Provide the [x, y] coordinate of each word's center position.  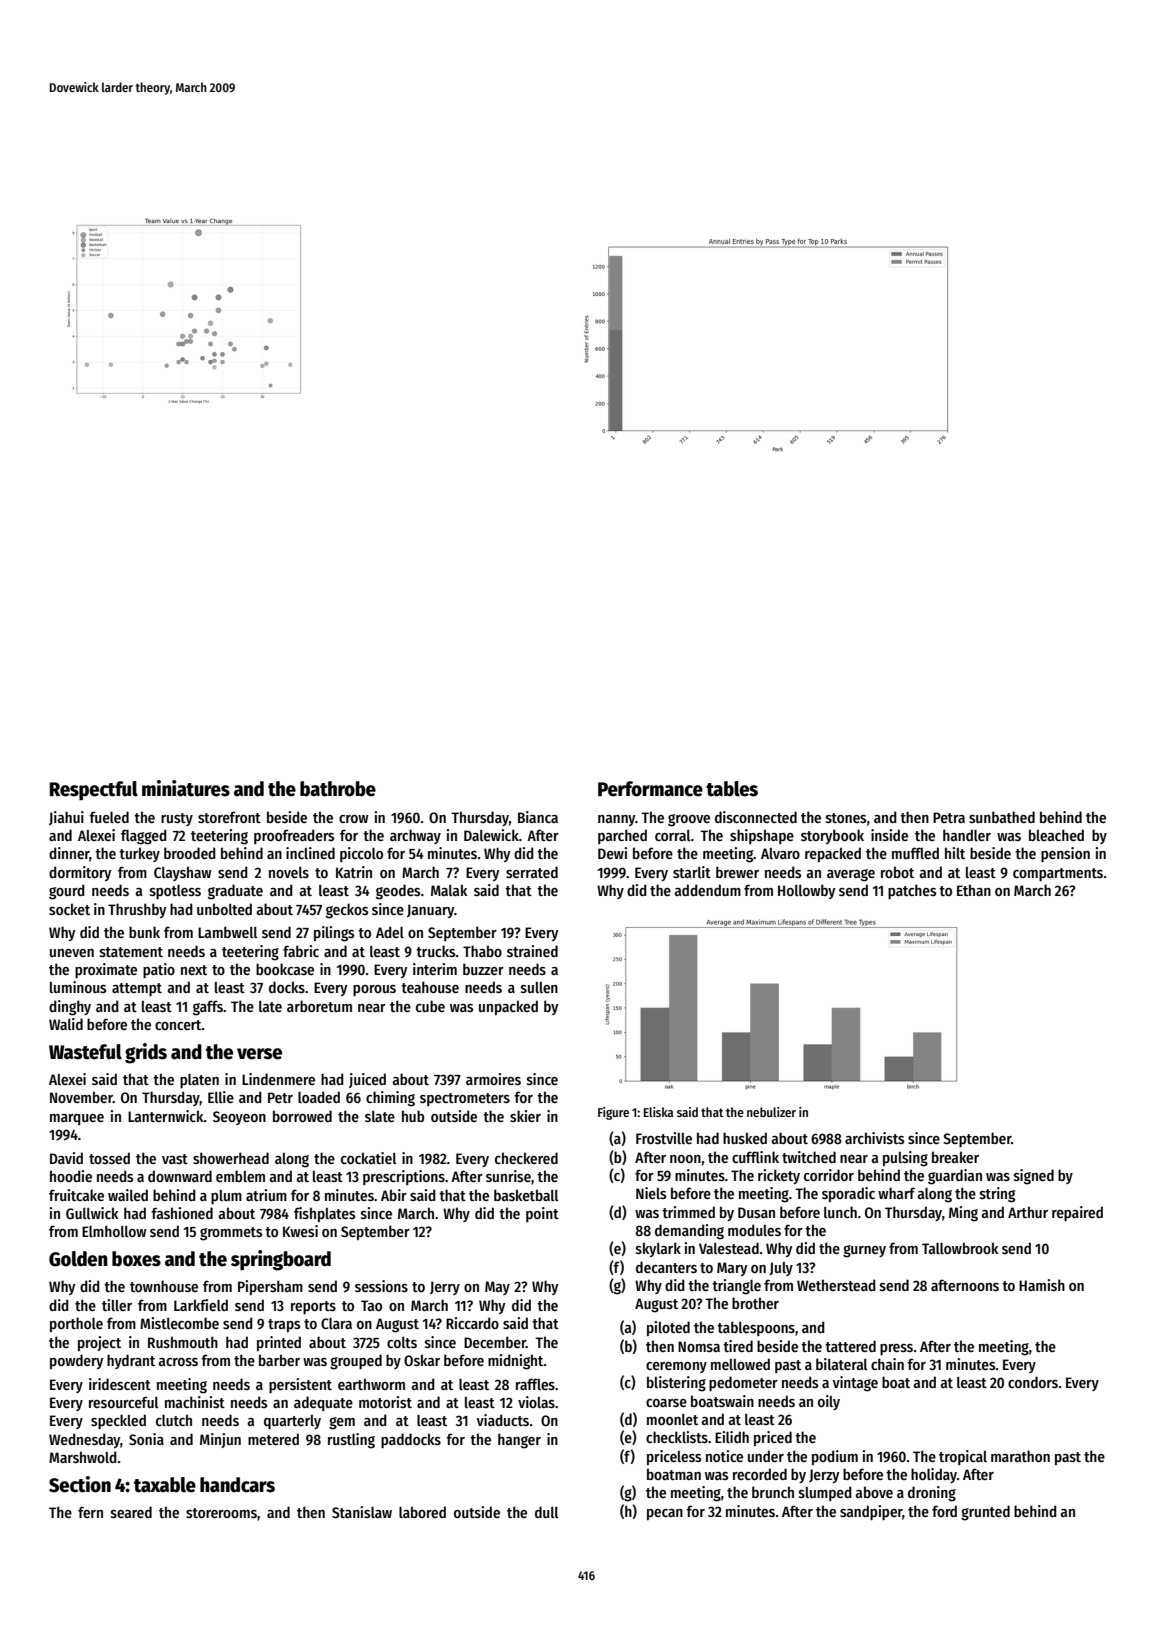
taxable [165, 1485]
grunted [985, 1513]
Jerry [445, 1288]
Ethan [974, 890]
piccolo [361, 854]
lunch [840, 1212]
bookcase [285, 969]
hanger [519, 1441]
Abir [394, 1195]
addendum [707, 890]
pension [1065, 854]
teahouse [430, 987]
